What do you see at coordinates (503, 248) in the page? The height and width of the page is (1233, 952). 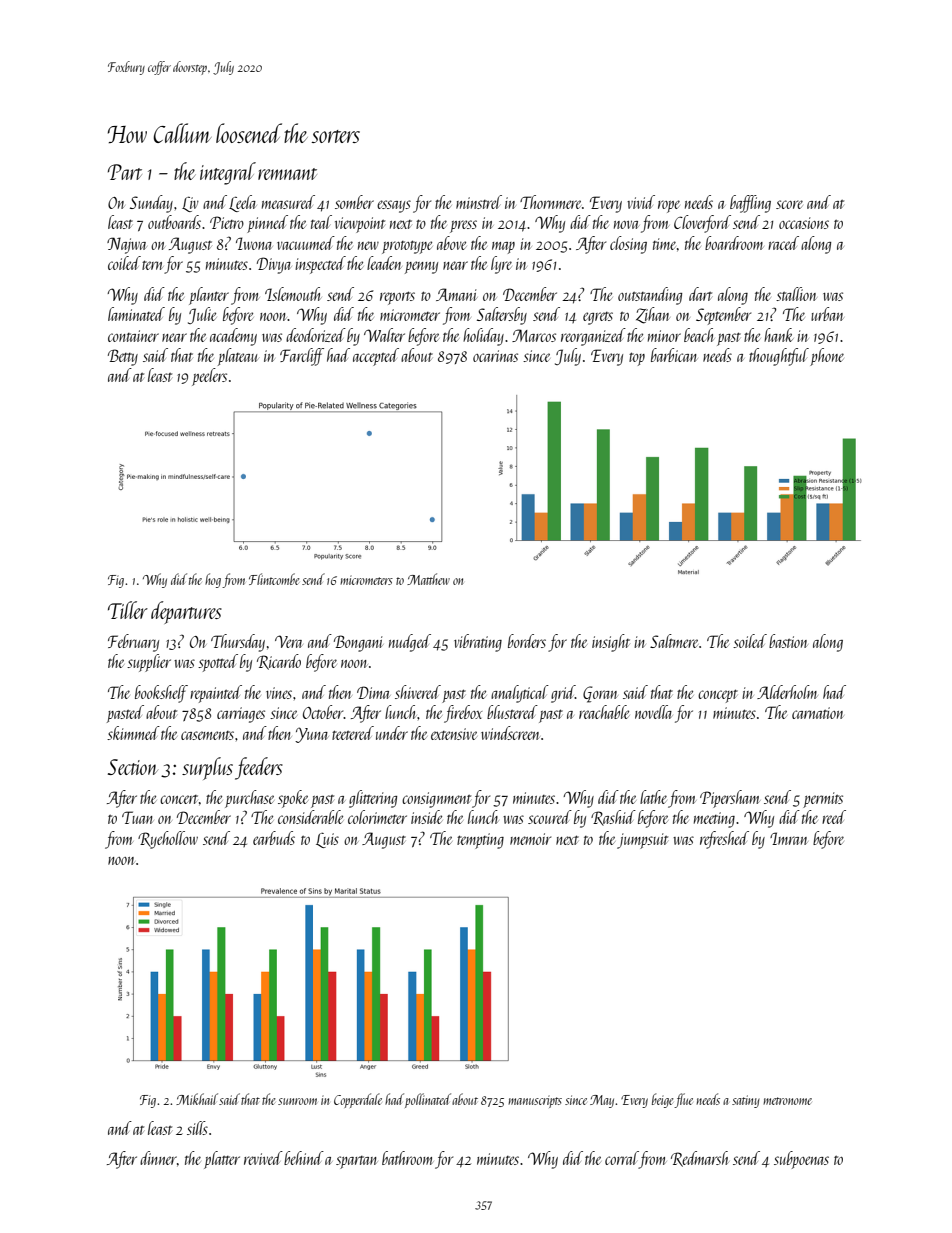 I see `map` at bounding box center [503, 248].
